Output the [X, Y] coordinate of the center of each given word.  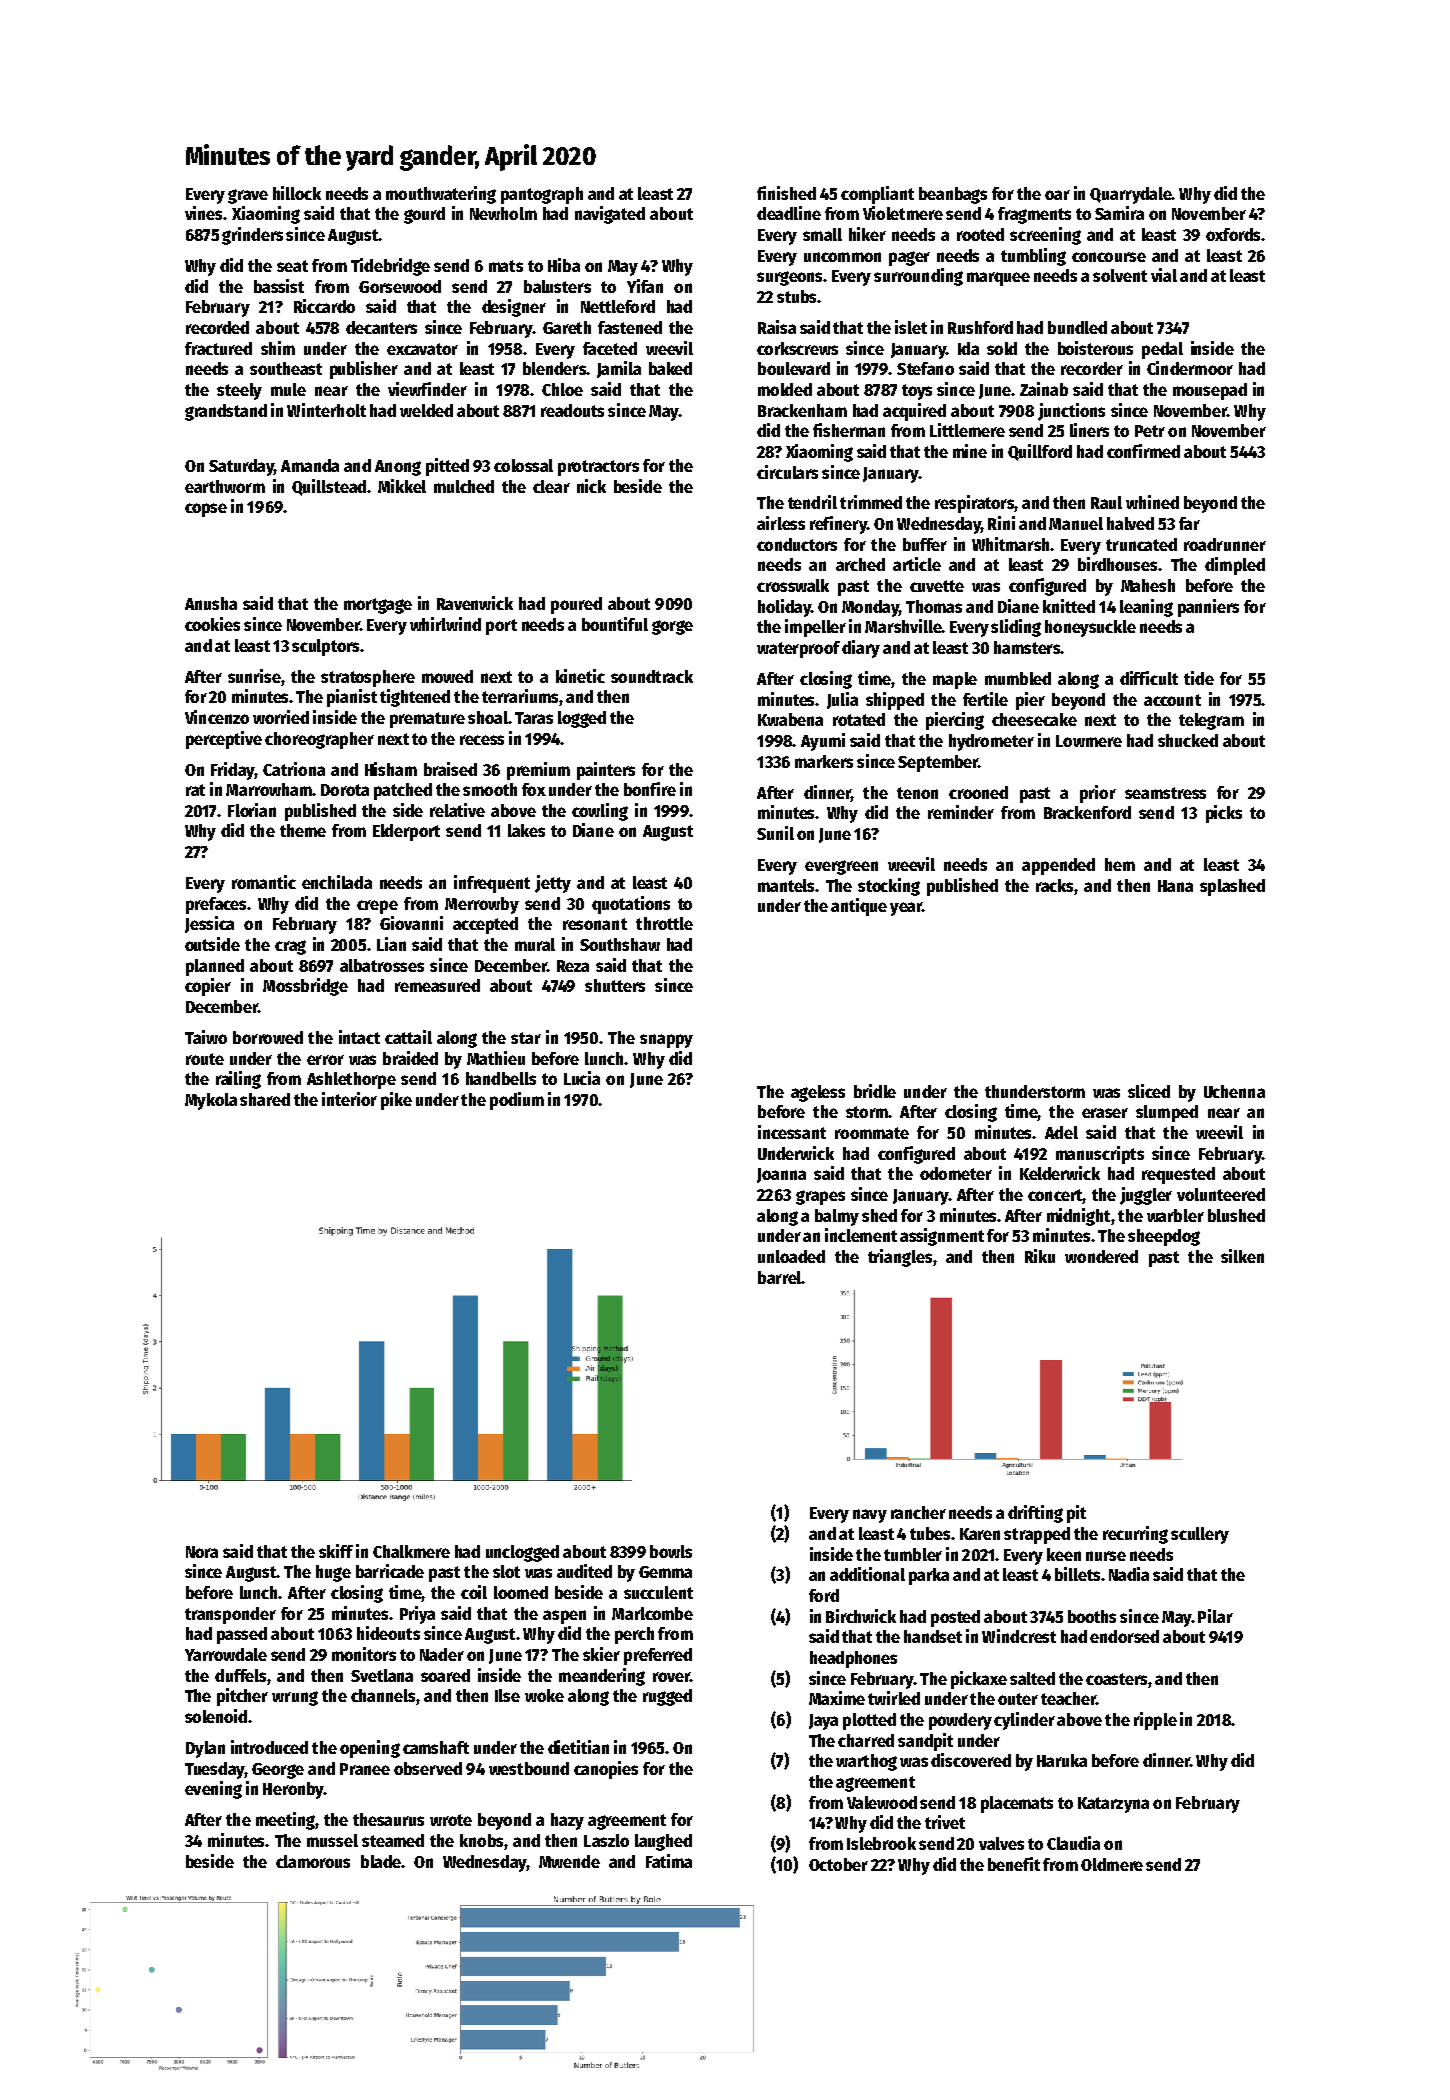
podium [517, 1101]
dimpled [1235, 566]
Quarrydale [1130, 195]
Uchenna [1234, 1091]
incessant [792, 1132]
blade [381, 1861]
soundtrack [652, 676]
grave [248, 196]
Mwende [569, 1861]
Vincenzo [217, 717]
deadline [789, 213]
